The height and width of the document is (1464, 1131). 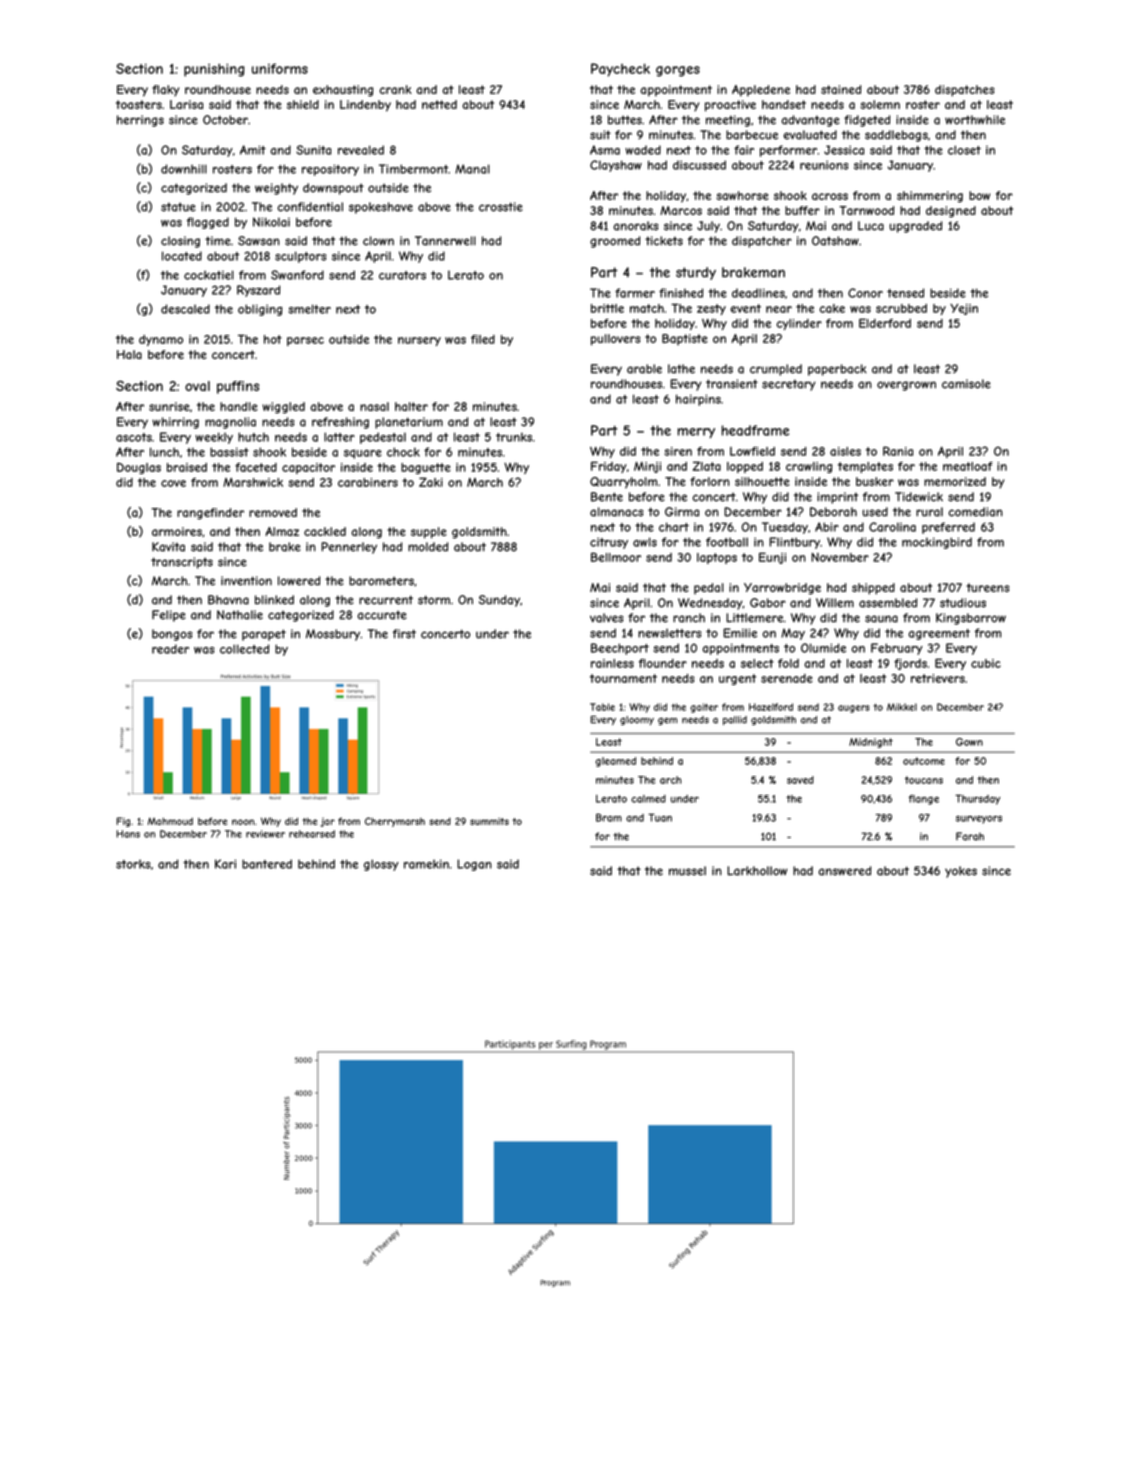 What do you see at coordinates (244, 649) in the document?
I see `collected` at bounding box center [244, 649].
